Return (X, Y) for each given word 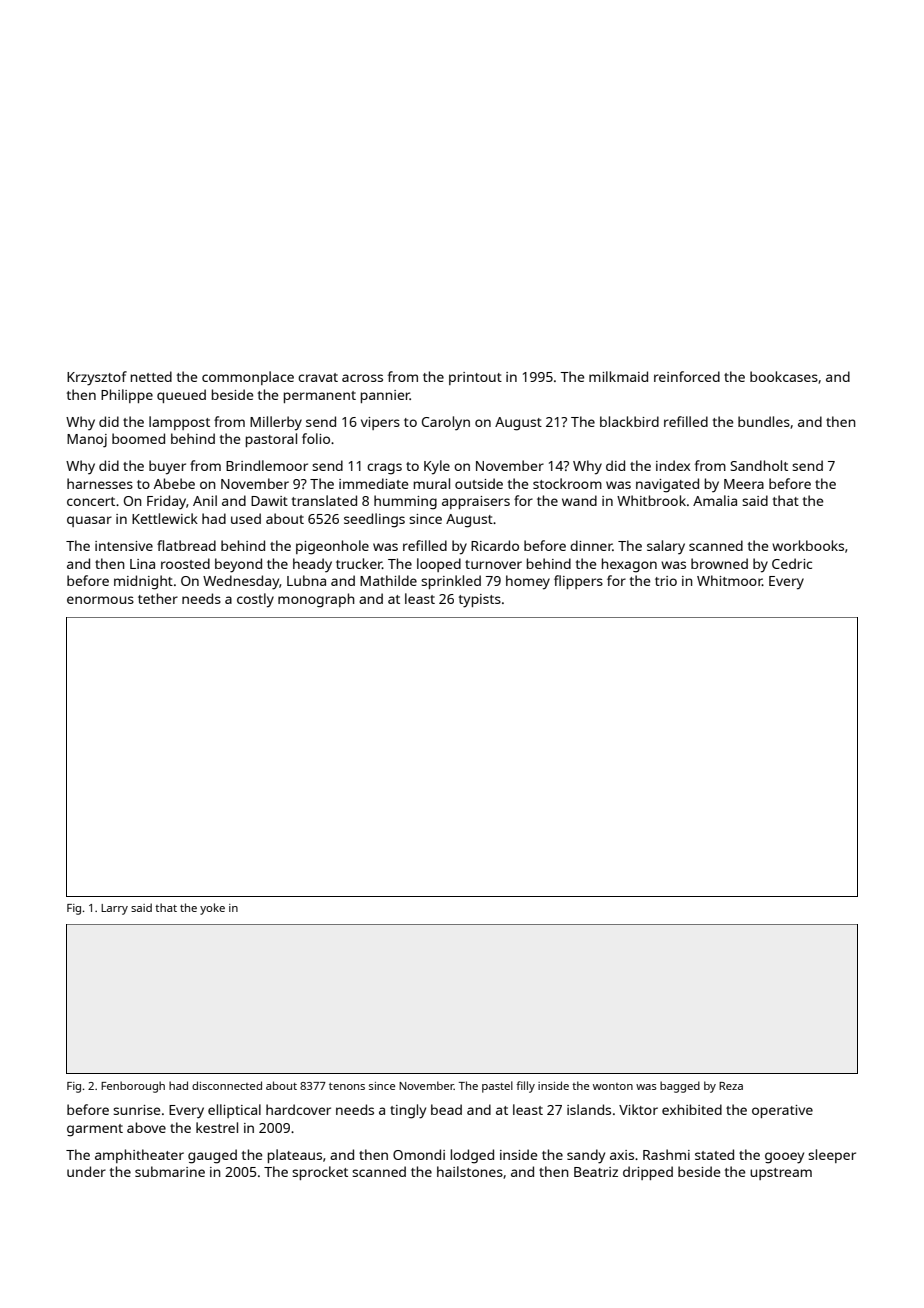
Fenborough (133, 1087)
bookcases (784, 376)
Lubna (306, 580)
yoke (212, 909)
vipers (380, 423)
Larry (114, 909)
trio (666, 581)
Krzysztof (97, 378)
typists (480, 601)
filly (525, 1087)
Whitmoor (729, 580)
